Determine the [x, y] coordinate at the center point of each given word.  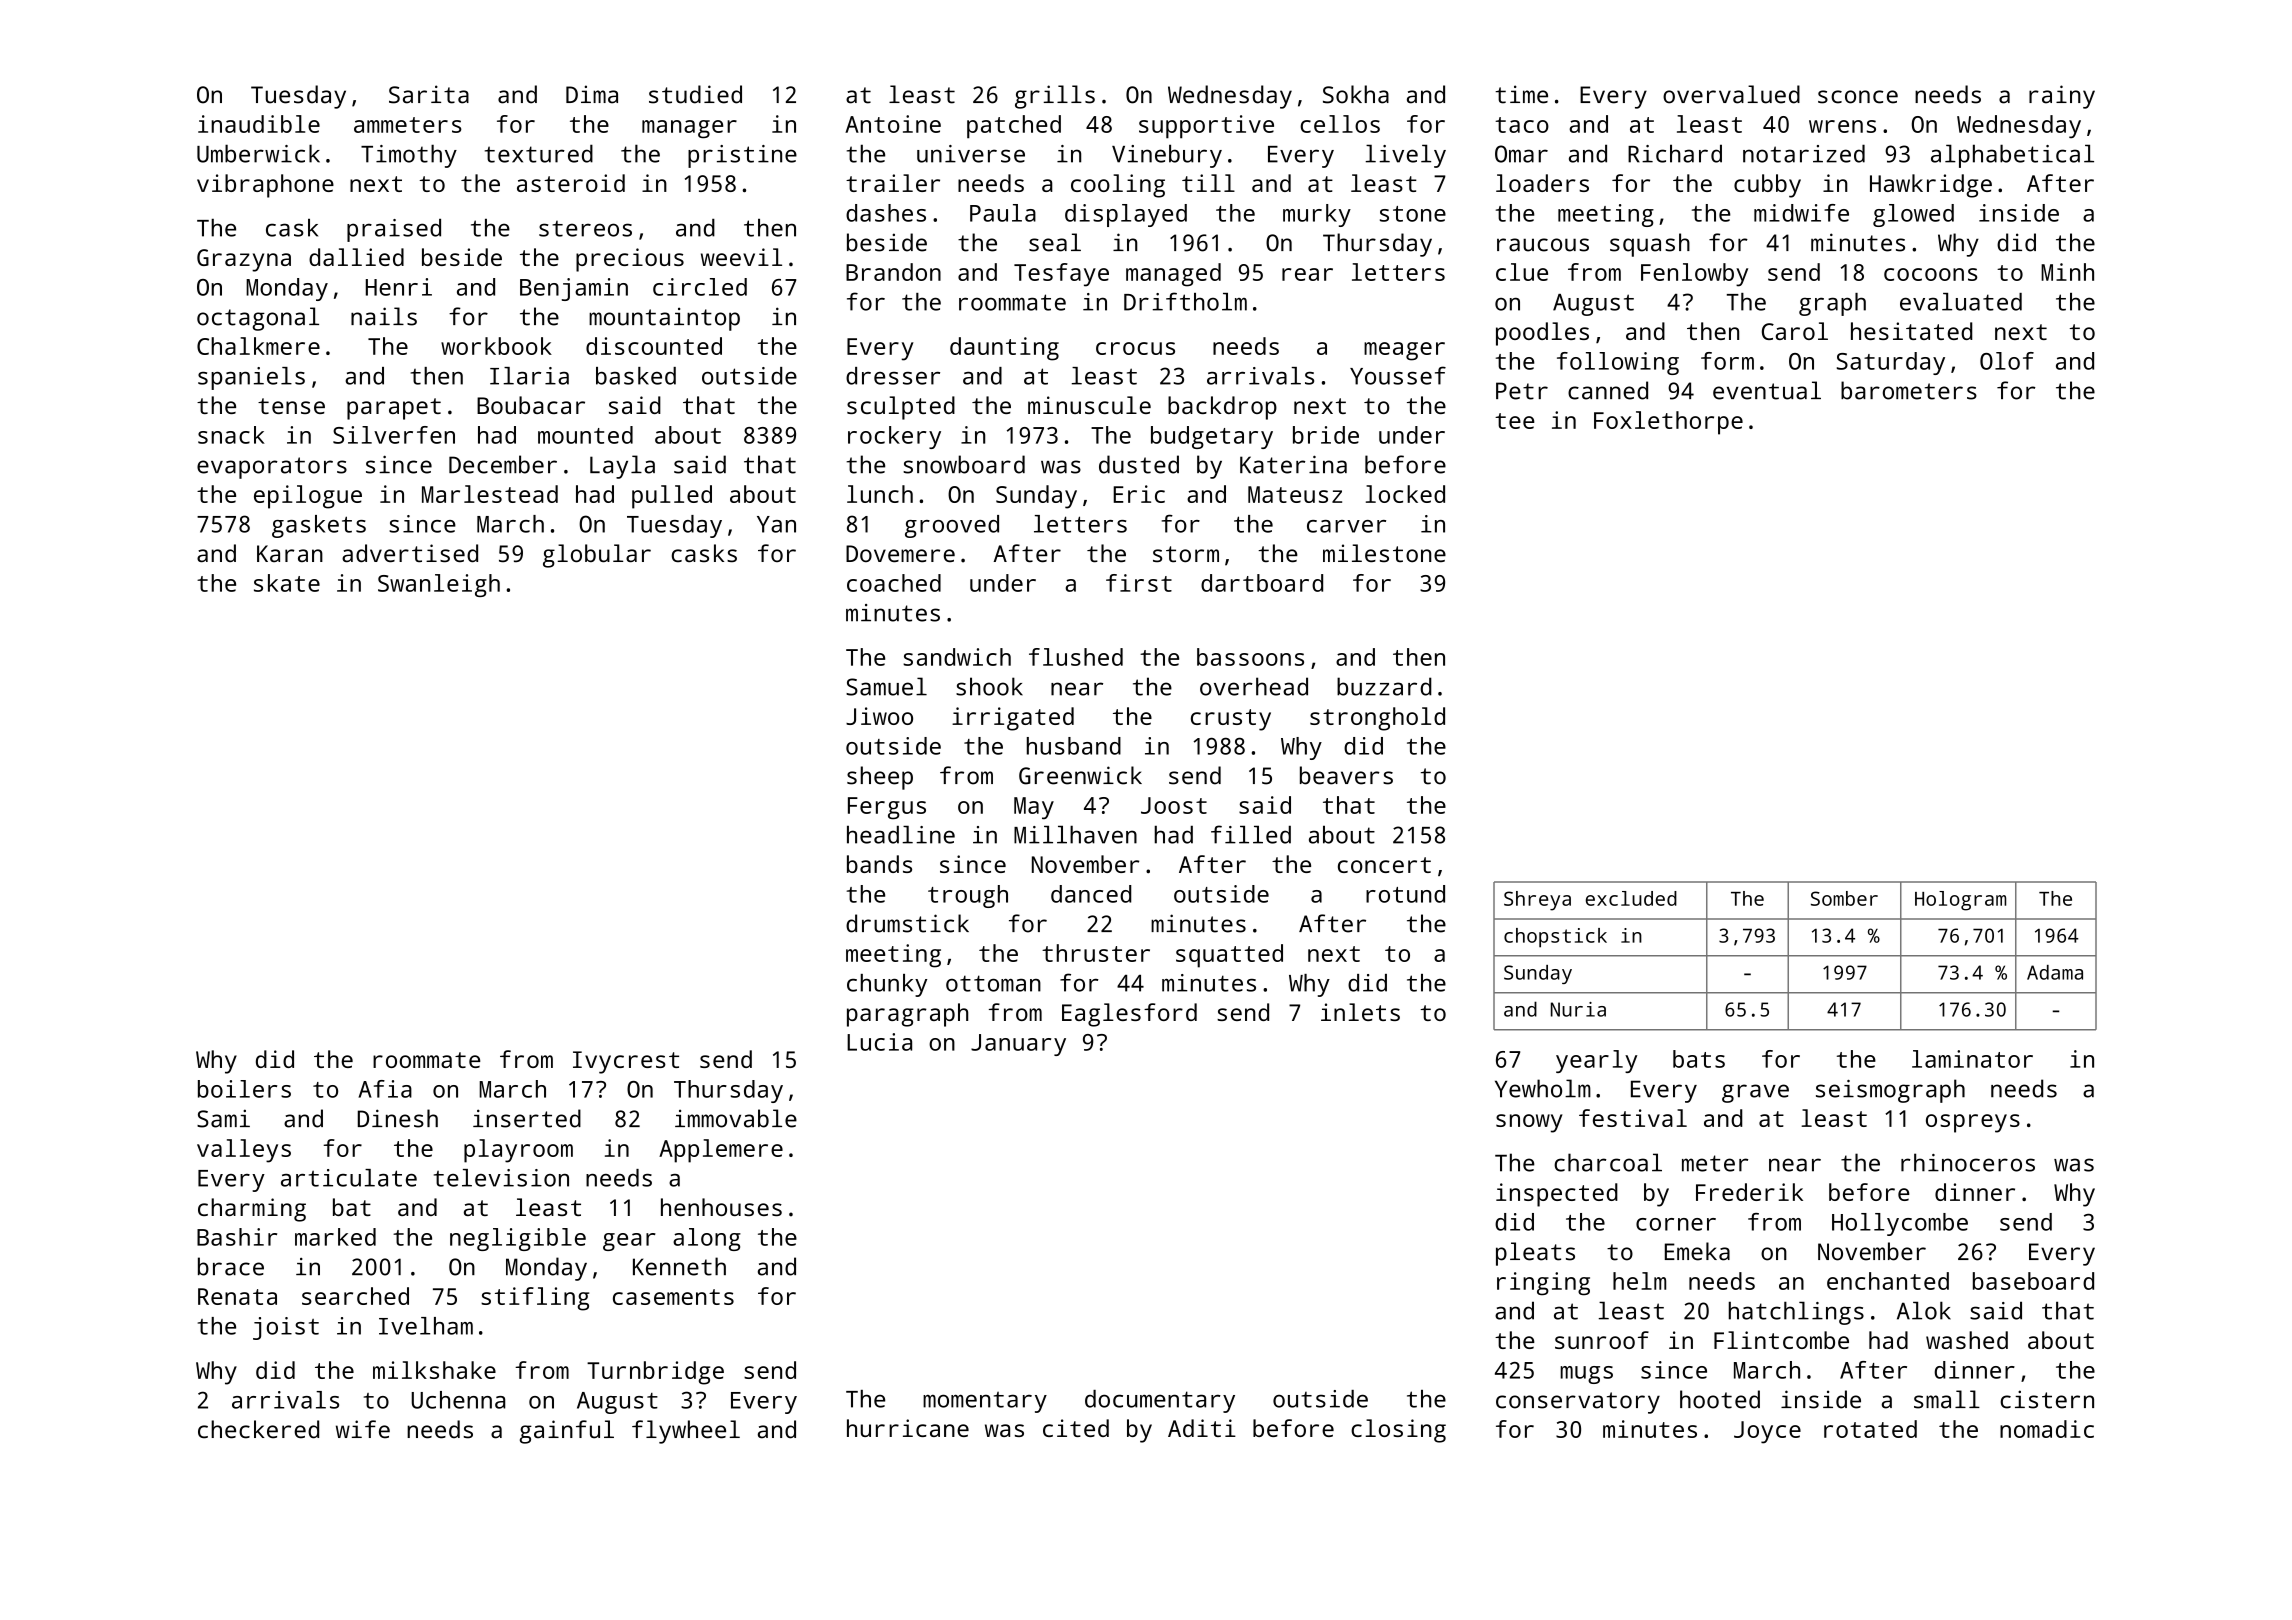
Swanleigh [439, 585]
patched [1014, 127]
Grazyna [244, 260]
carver [1346, 526]
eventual [1767, 390]
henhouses [721, 1207]
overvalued [1731, 94]
